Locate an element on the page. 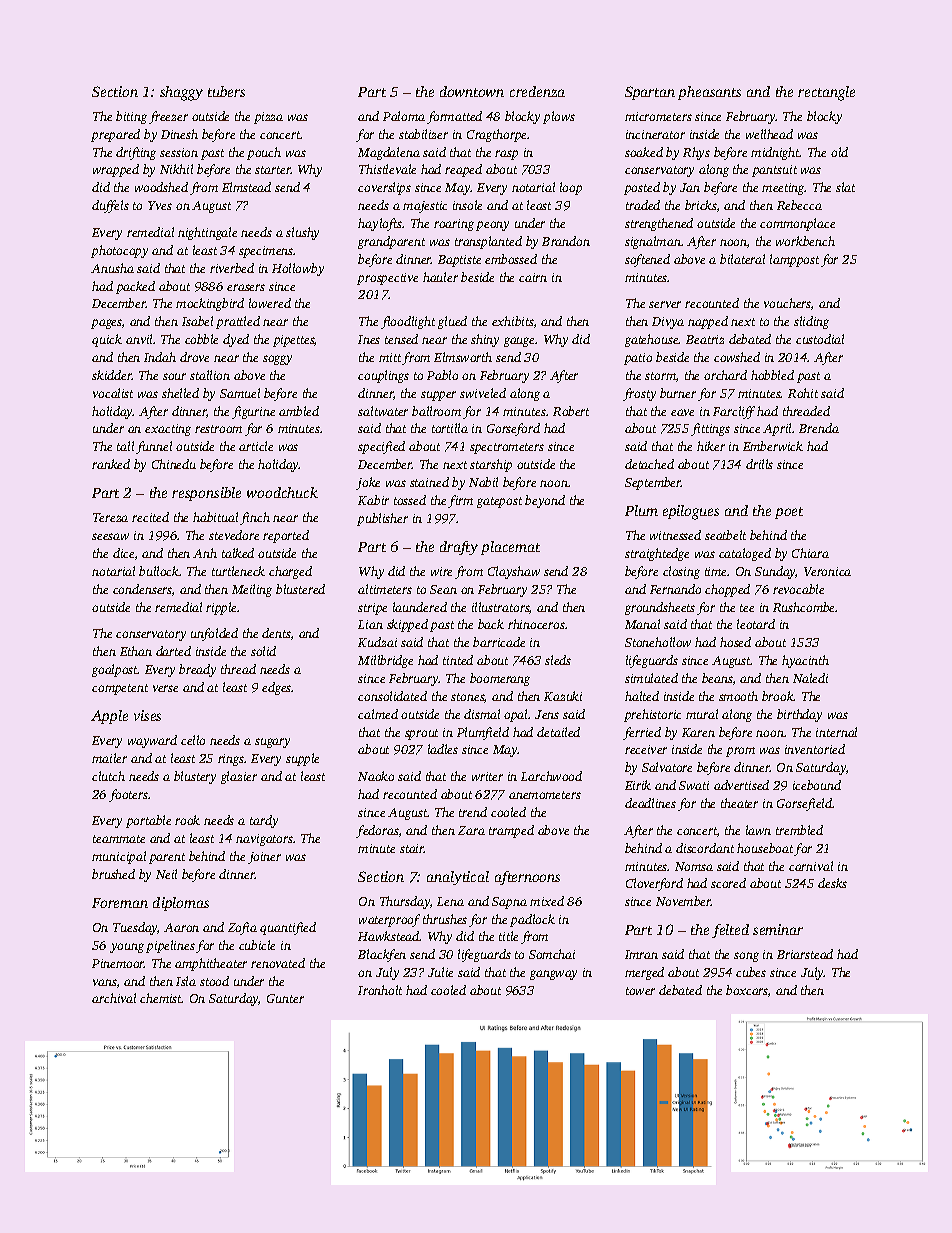 Image resolution: width=952 pixels, height=1233 pixels. placemat is located at coordinates (510, 548).
